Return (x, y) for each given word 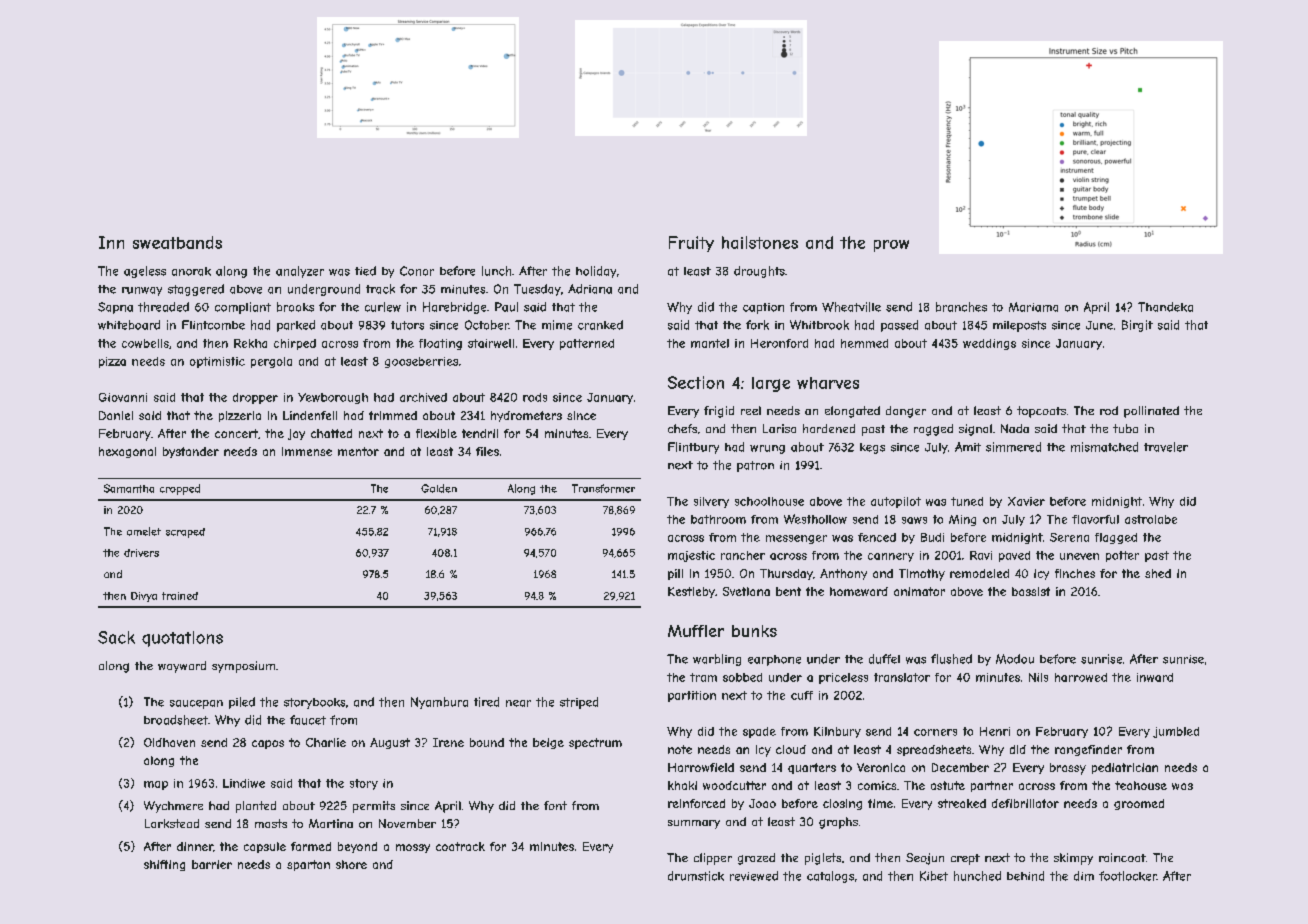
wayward (182, 667)
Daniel (116, 415)
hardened (829, 428)
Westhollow (815, 519)
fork (757, 325)
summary (694, 824)
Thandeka (1165, 307)
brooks (295, 307)
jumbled (1176, 732)
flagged (1116, 538)
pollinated (1151, 412)
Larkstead (172, 823)
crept (965, 859)
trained (180, 596)
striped (579, 703)
